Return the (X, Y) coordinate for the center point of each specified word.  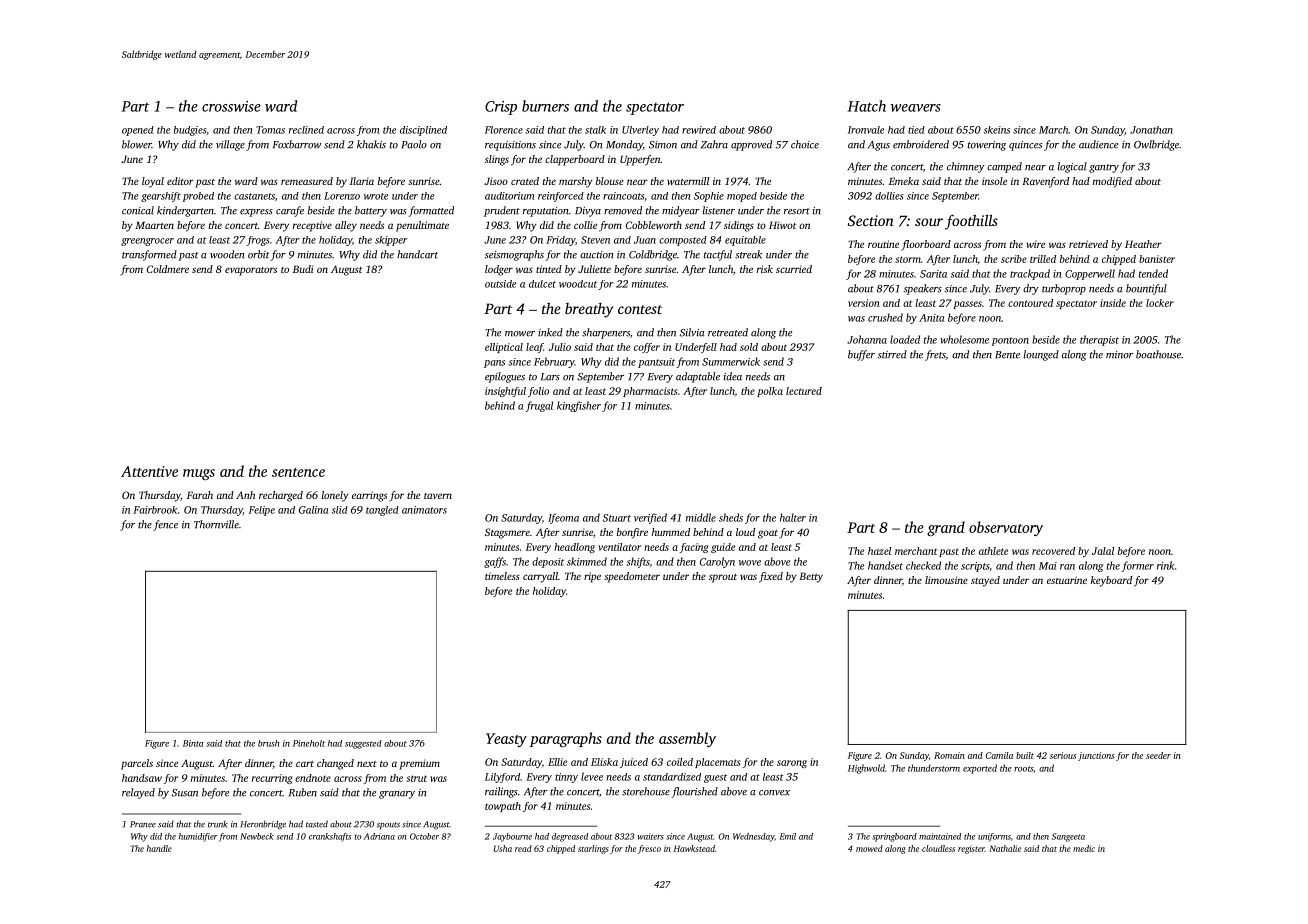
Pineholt (309, 743)
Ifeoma (563, 518)
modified (1112, 182)
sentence (298, 472)
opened (138, 131)
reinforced (561, 197)
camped (1004, 167)
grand (946, 528)
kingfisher (579, 406)
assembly (687, 739)
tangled (382, 511)
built (1025, 755)
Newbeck (257, 836)
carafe (290, 211)
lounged (1041, 355)
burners (545, 106)
